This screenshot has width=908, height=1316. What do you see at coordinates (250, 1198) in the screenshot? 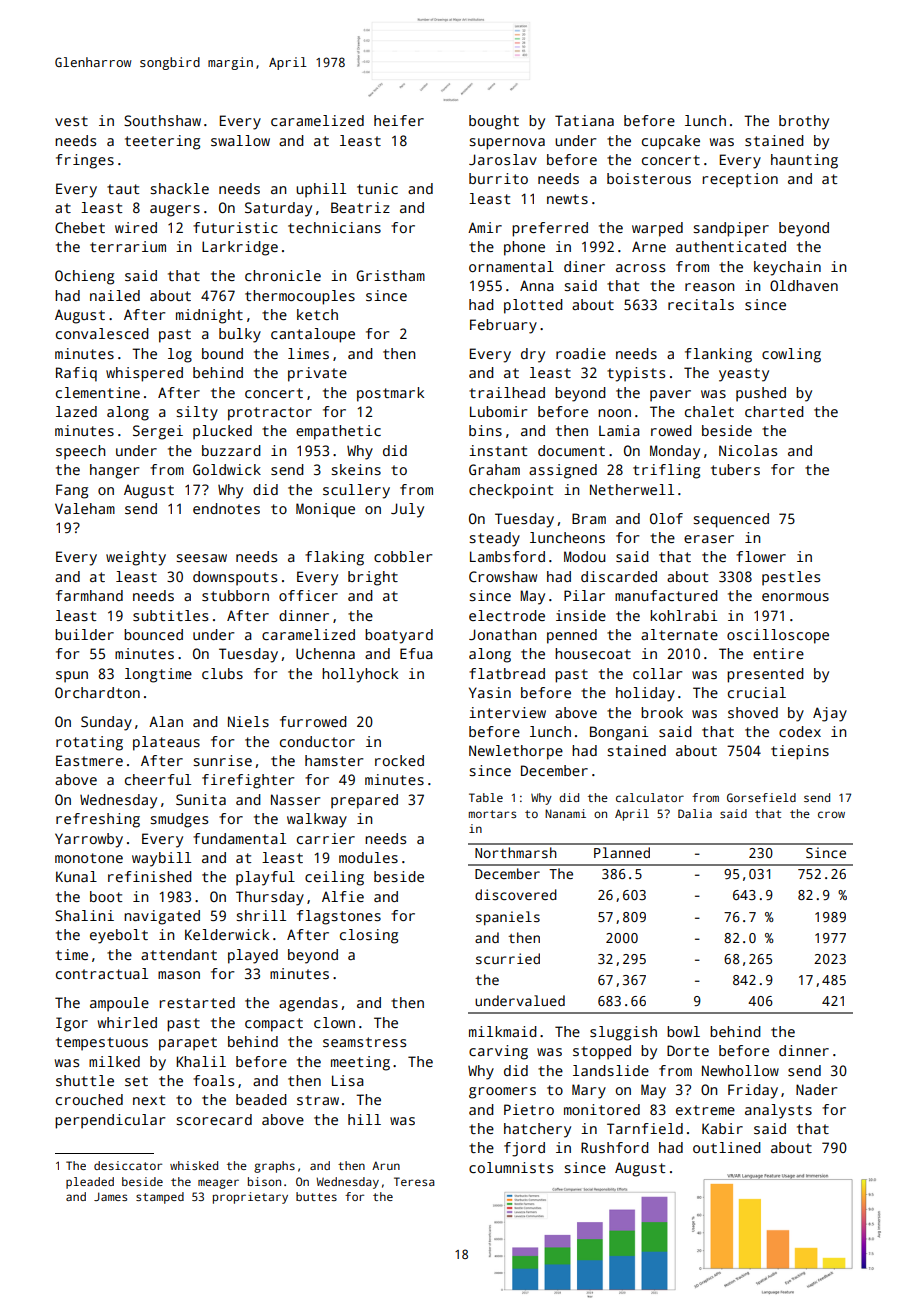
I see `proprietary` at bounding box center [250, 1198].
